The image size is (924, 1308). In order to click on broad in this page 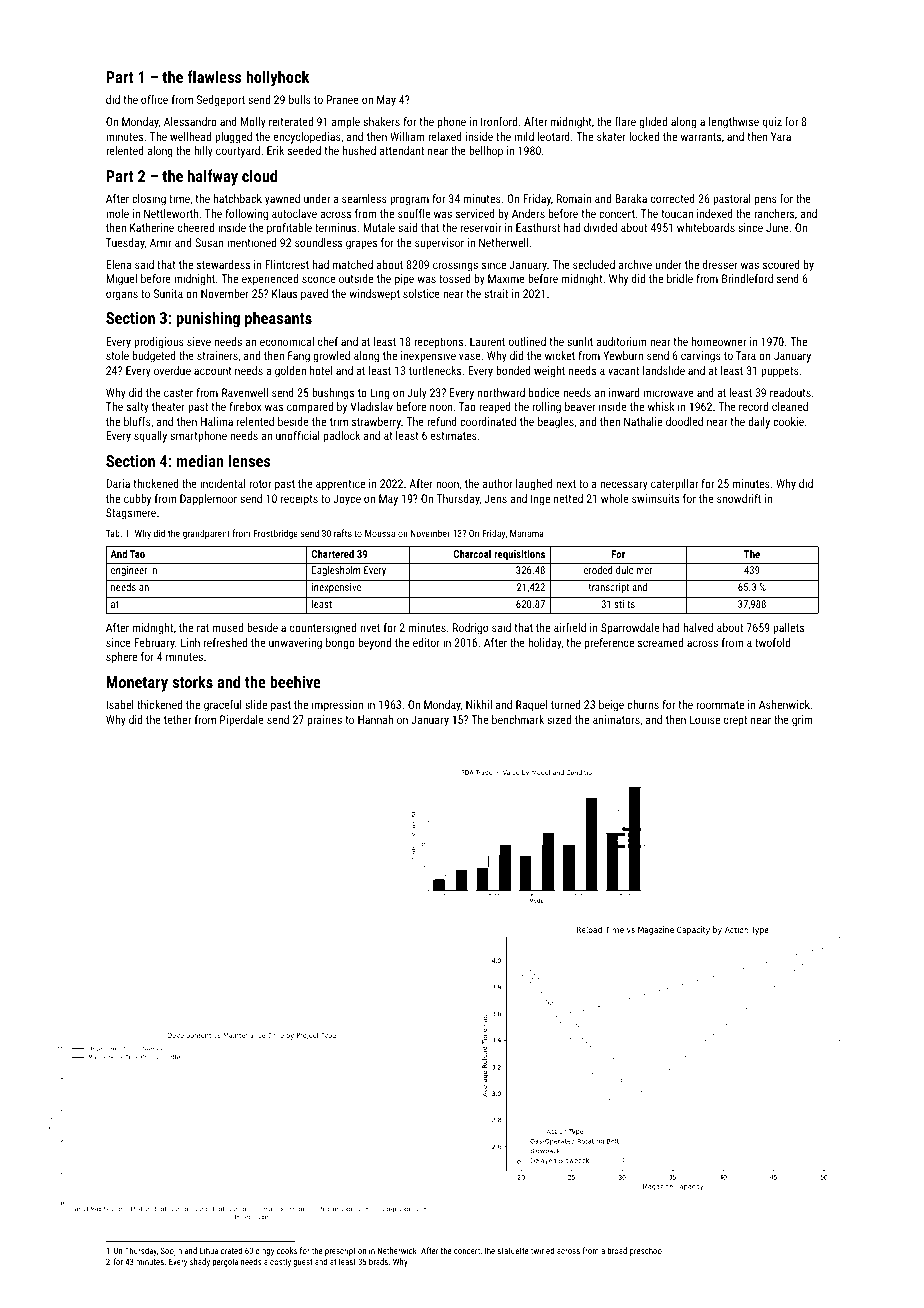, I will do `click(617, 1250)`.
